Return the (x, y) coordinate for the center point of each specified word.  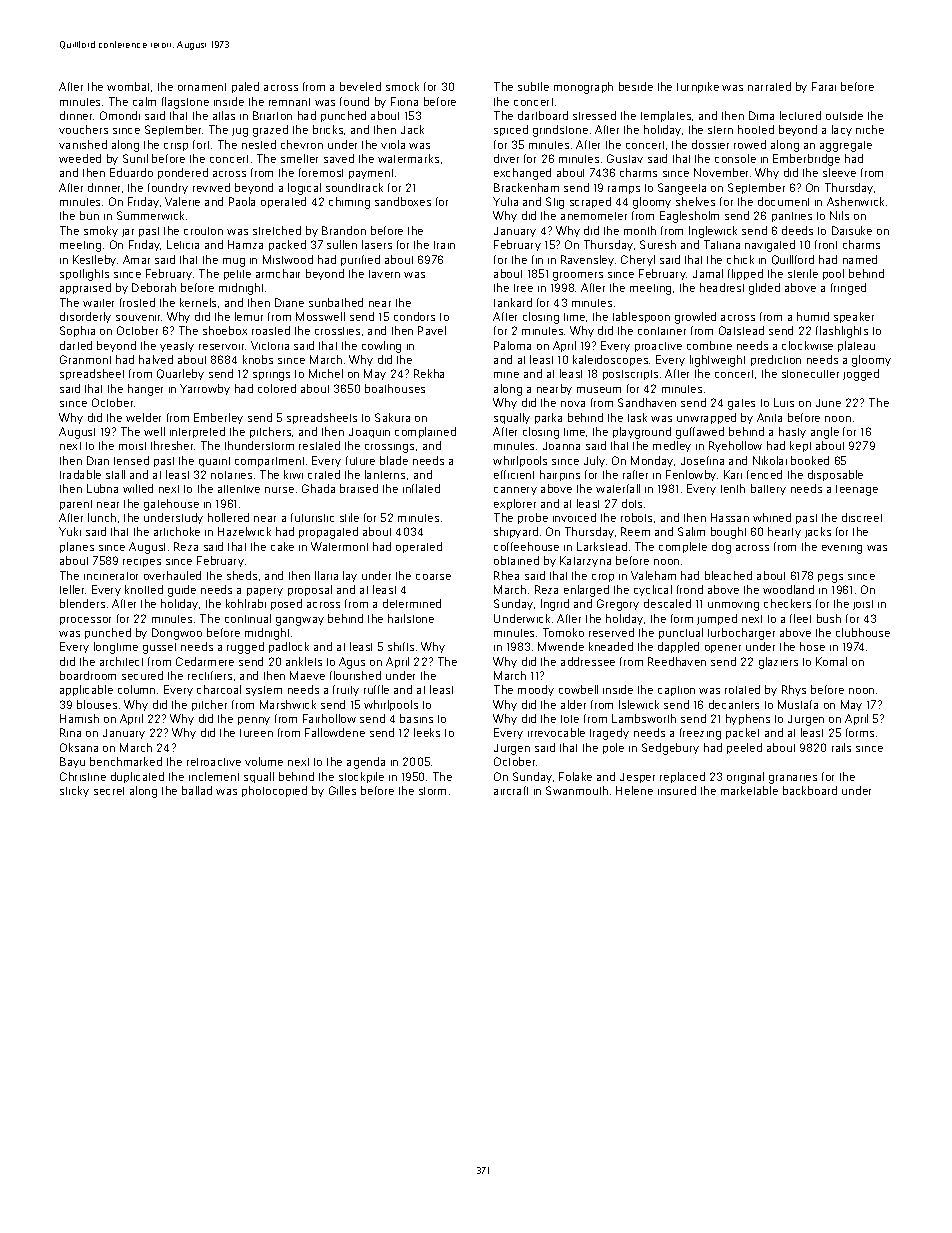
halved (156, 359)
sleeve (839, 172)
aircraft (511, 790)
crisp (176, 147)
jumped (717, 619)
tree (523, 288)
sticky (74, 791)
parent (76, 505)
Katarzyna (585, 561)
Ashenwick (855, 201)
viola (393, 144)
